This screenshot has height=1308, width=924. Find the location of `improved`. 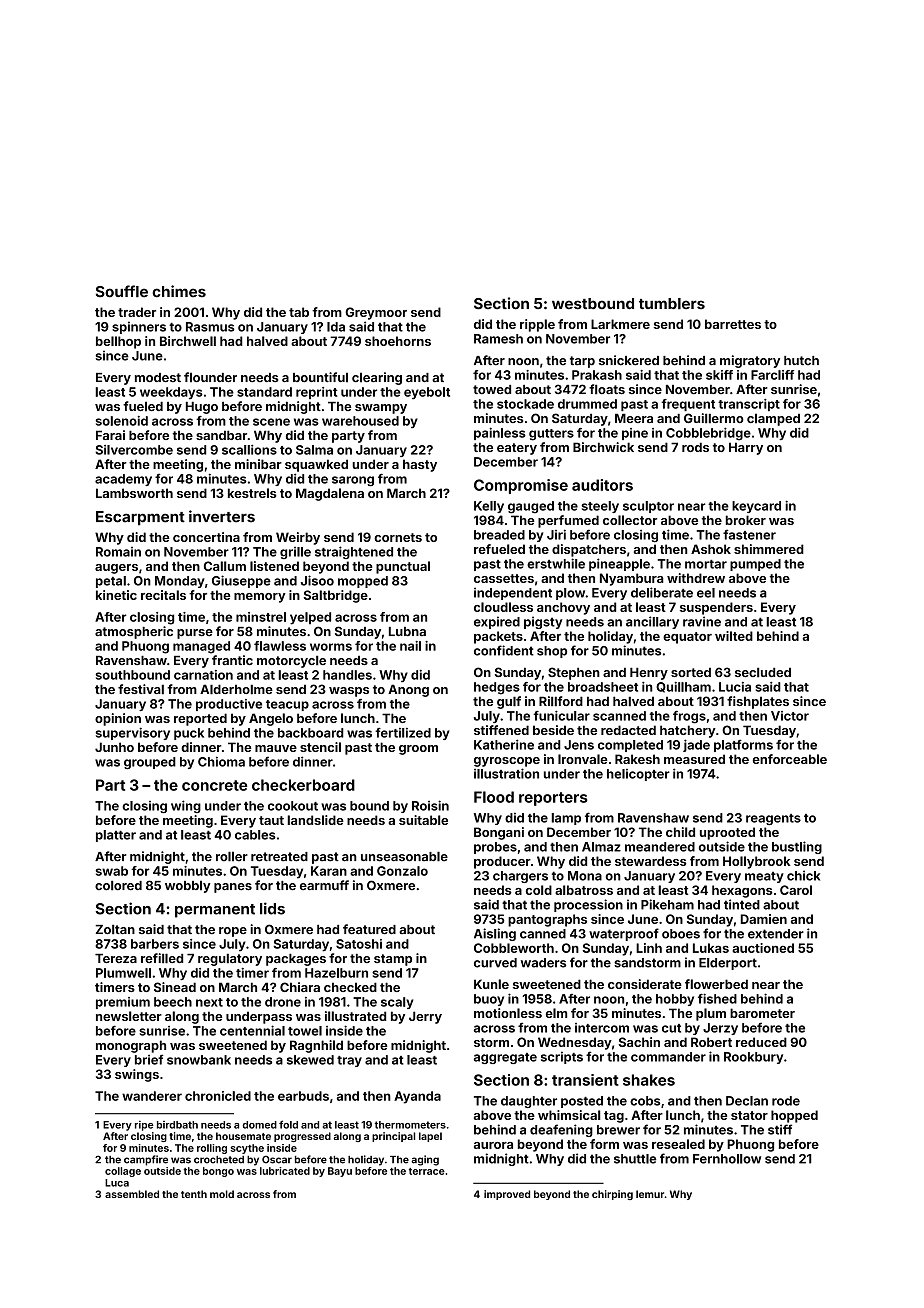

improved is located at coordinates (507, 1195).
